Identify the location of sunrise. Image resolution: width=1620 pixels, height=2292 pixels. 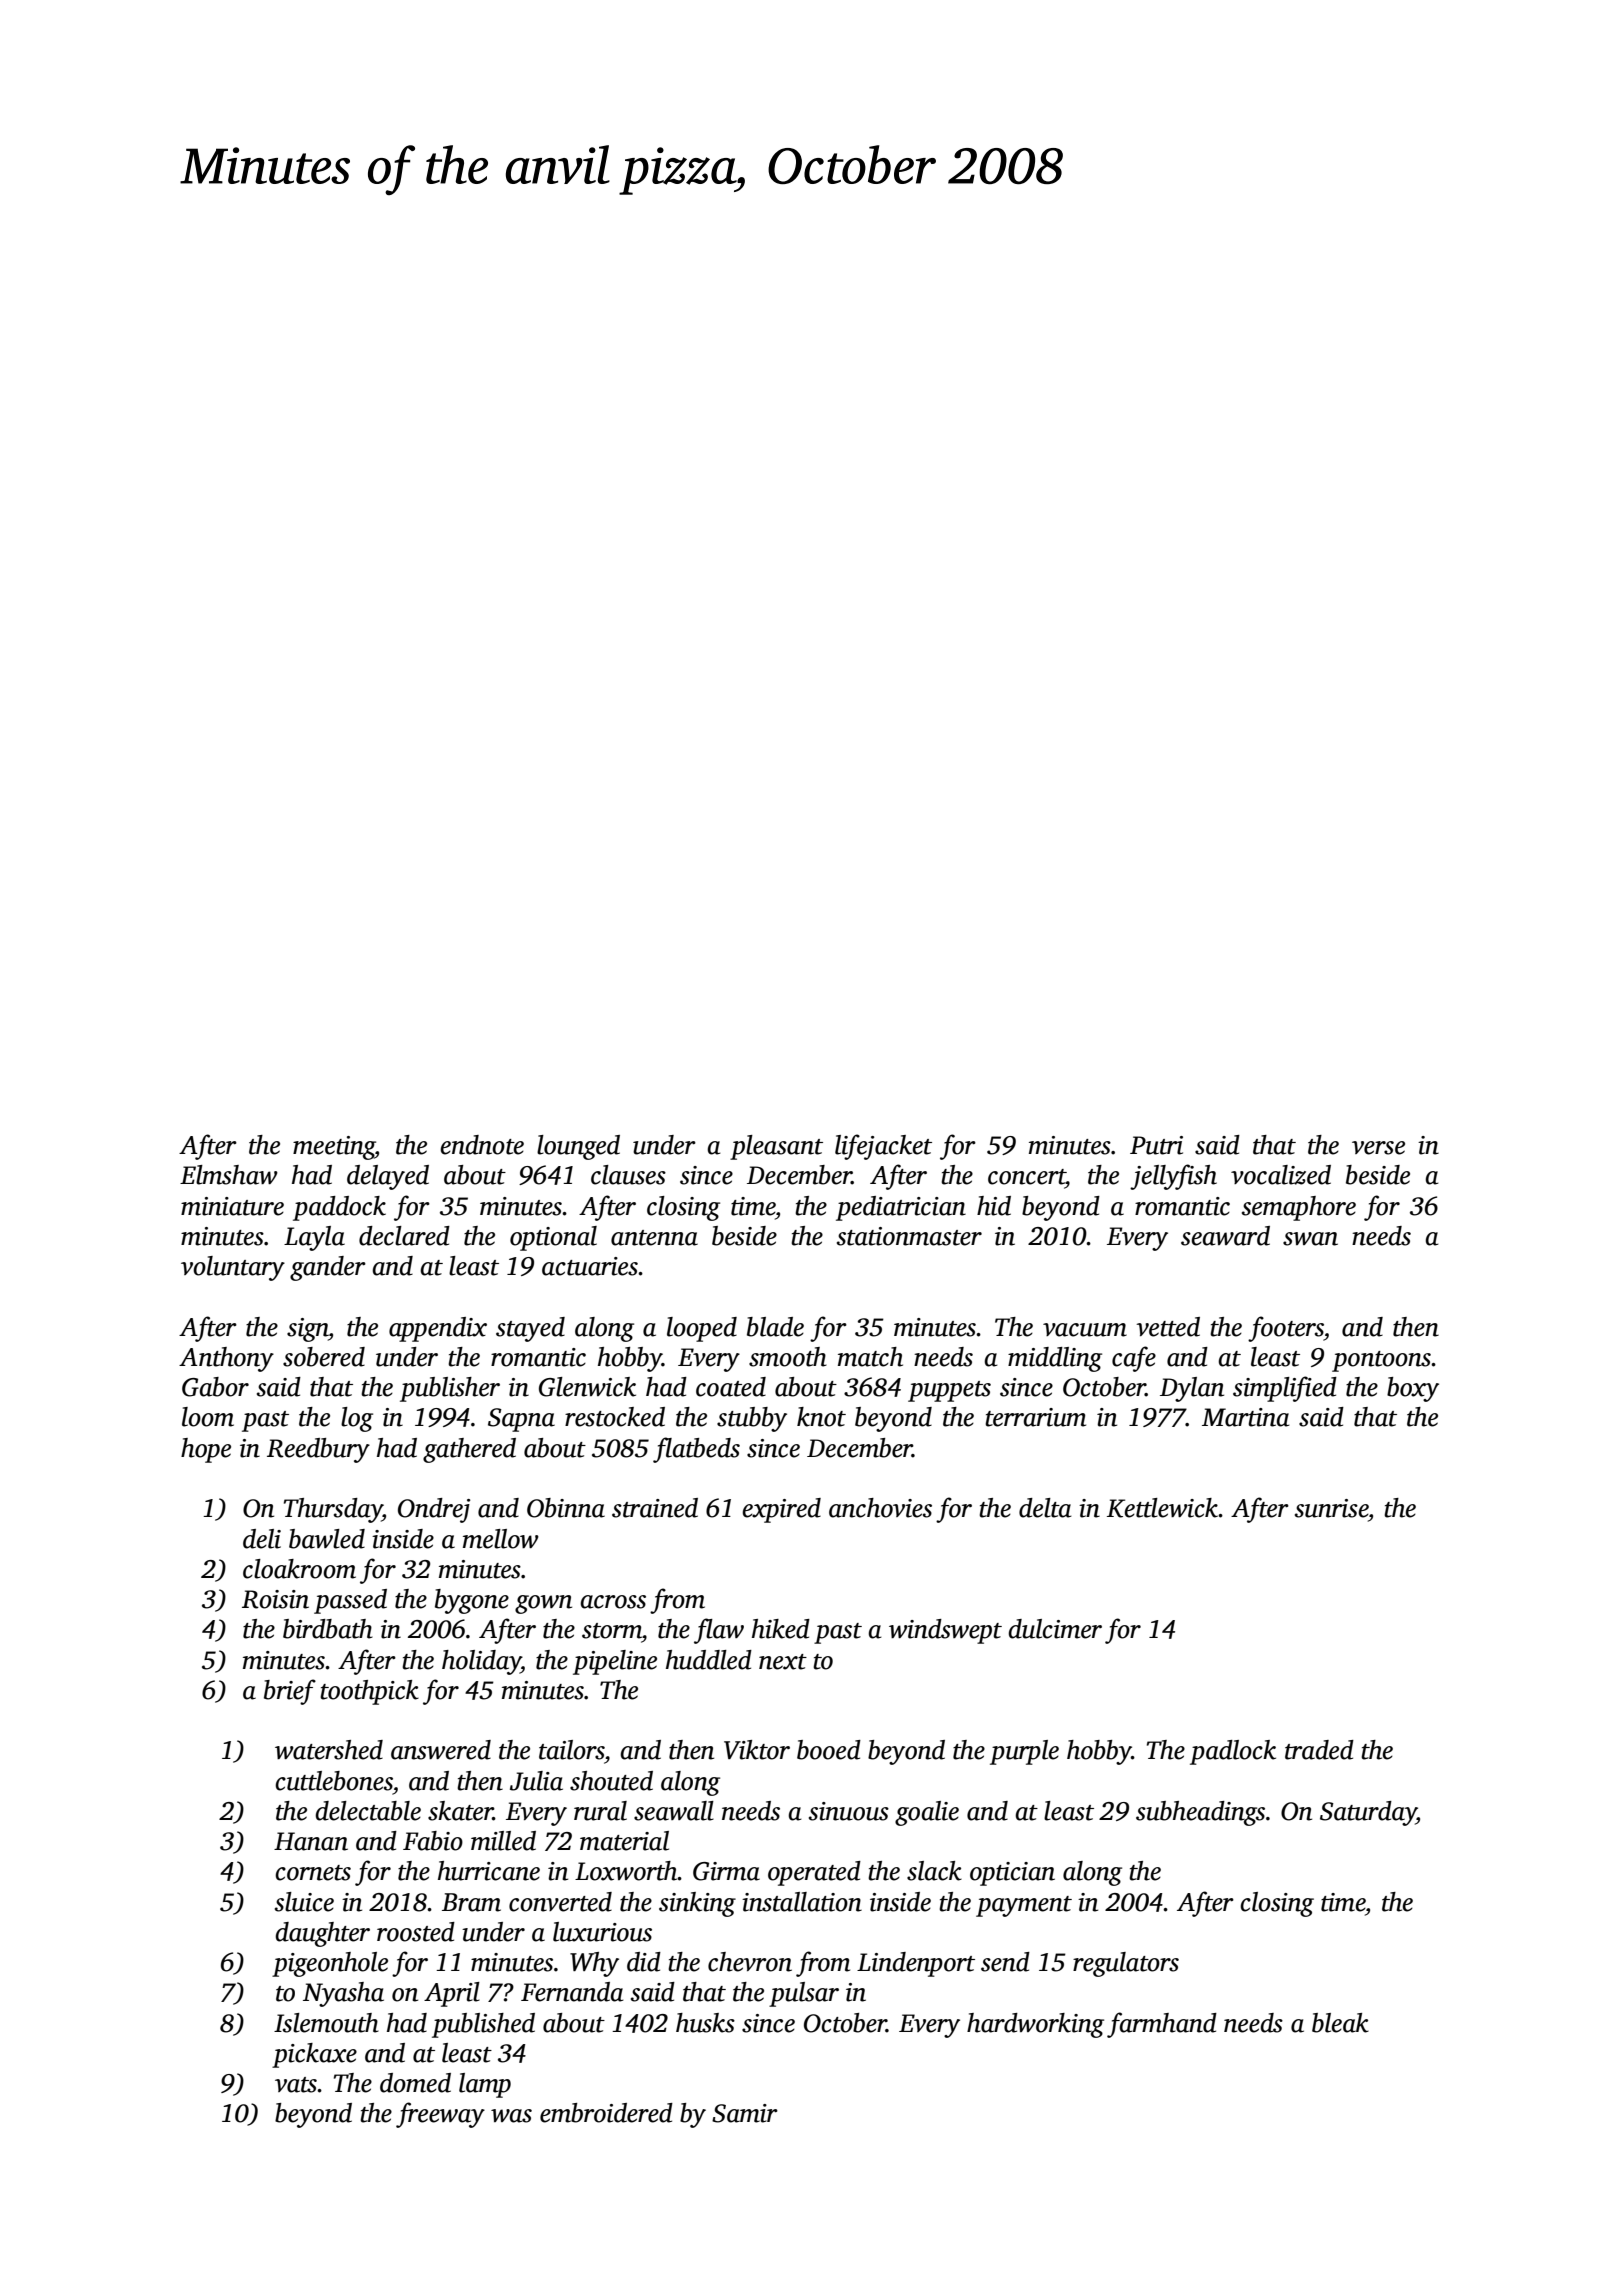
(1331, 1508).
